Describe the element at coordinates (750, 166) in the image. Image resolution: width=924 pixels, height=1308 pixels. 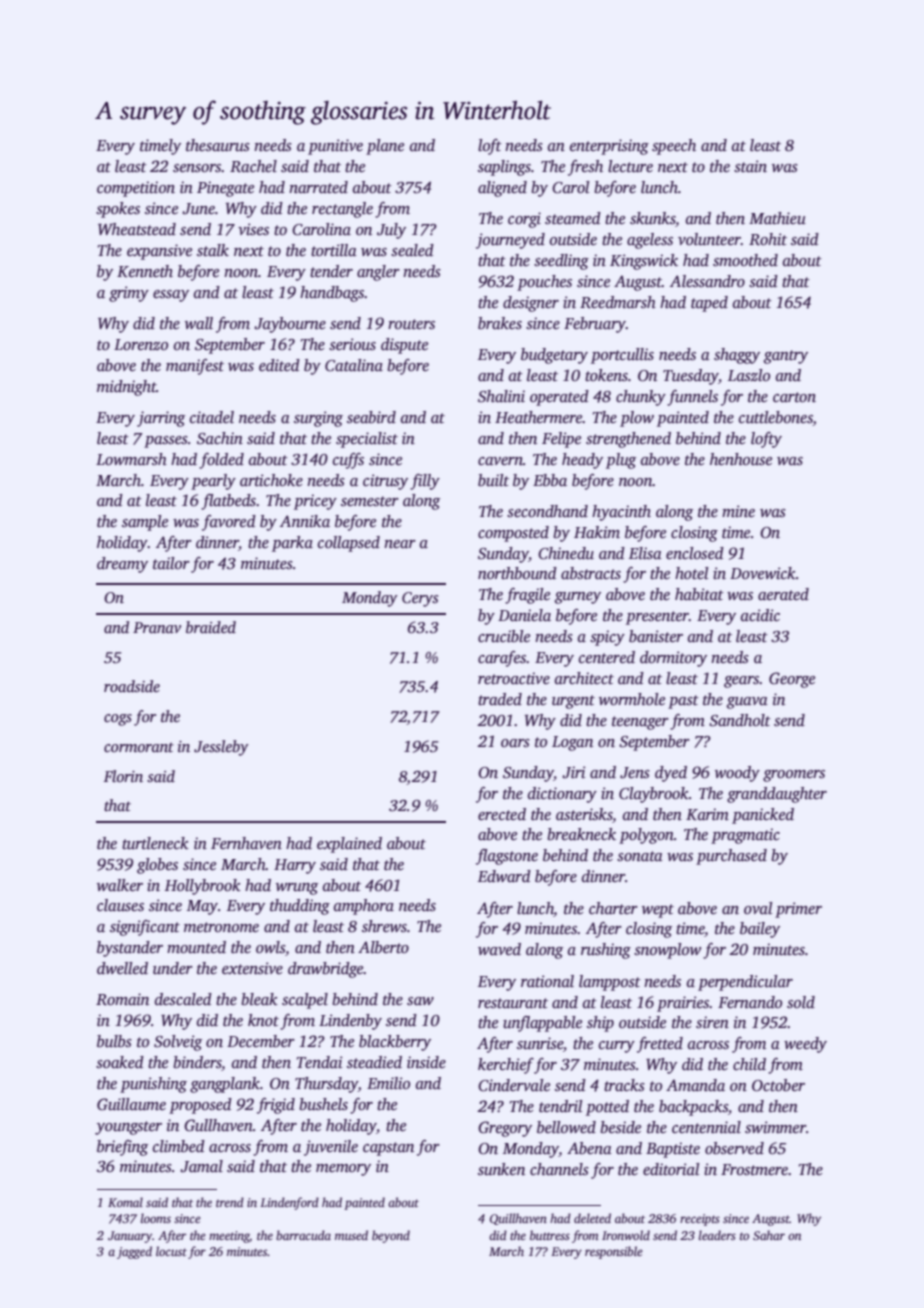
I see `stain` at that location.
